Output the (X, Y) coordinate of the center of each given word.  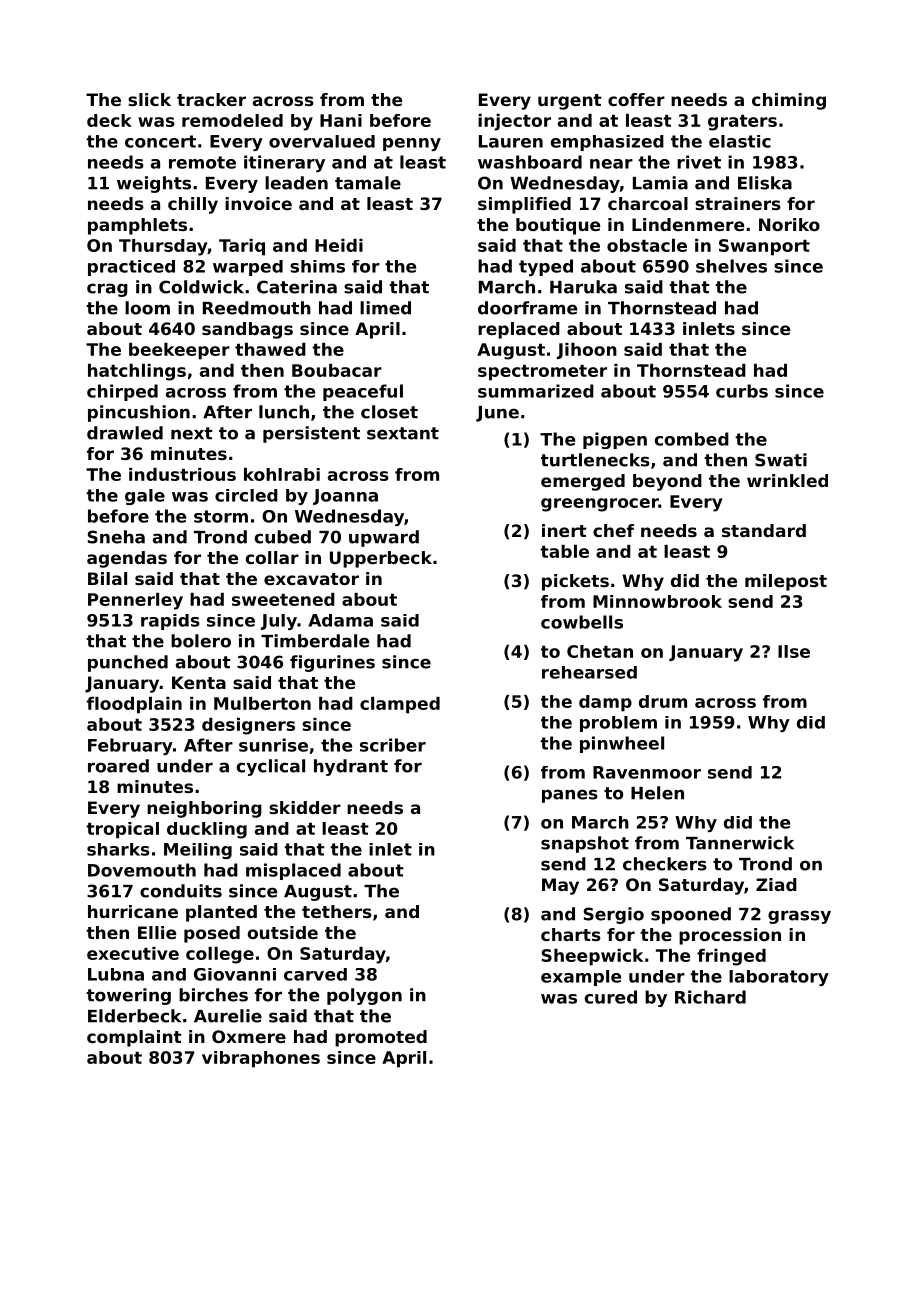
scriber (393, 745)
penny (412, 144)
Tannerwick (740, 843)
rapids (170, 622)
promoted (381, 1038)
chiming (789, 101)
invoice (258, 203)
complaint (134, 1038)
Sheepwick (592, 957)
